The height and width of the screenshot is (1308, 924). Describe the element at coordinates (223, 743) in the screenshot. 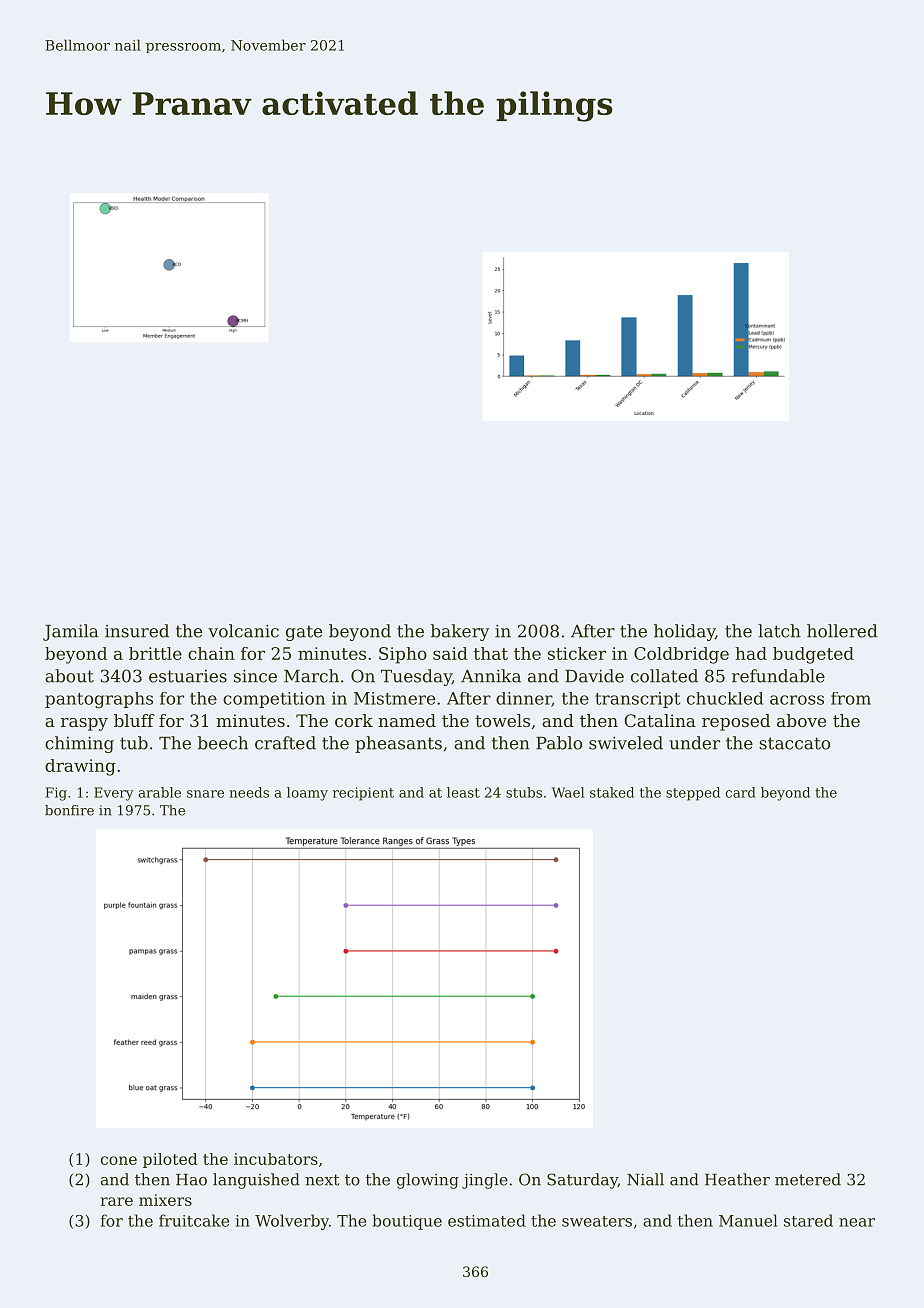

I see `beech` at that location.
